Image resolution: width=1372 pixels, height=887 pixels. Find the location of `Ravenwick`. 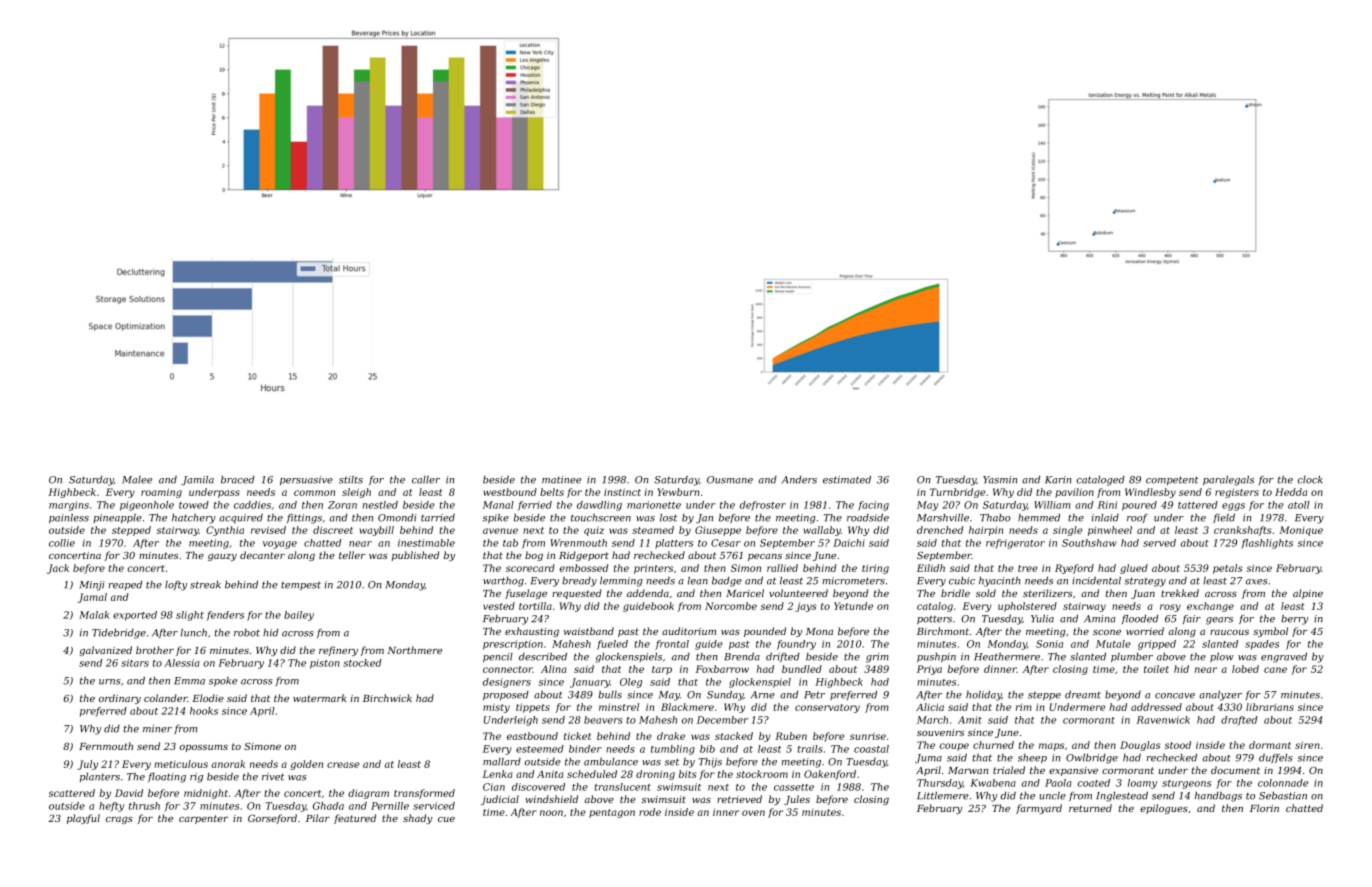

Ravenwick is located at coordinates (1163, 720).
